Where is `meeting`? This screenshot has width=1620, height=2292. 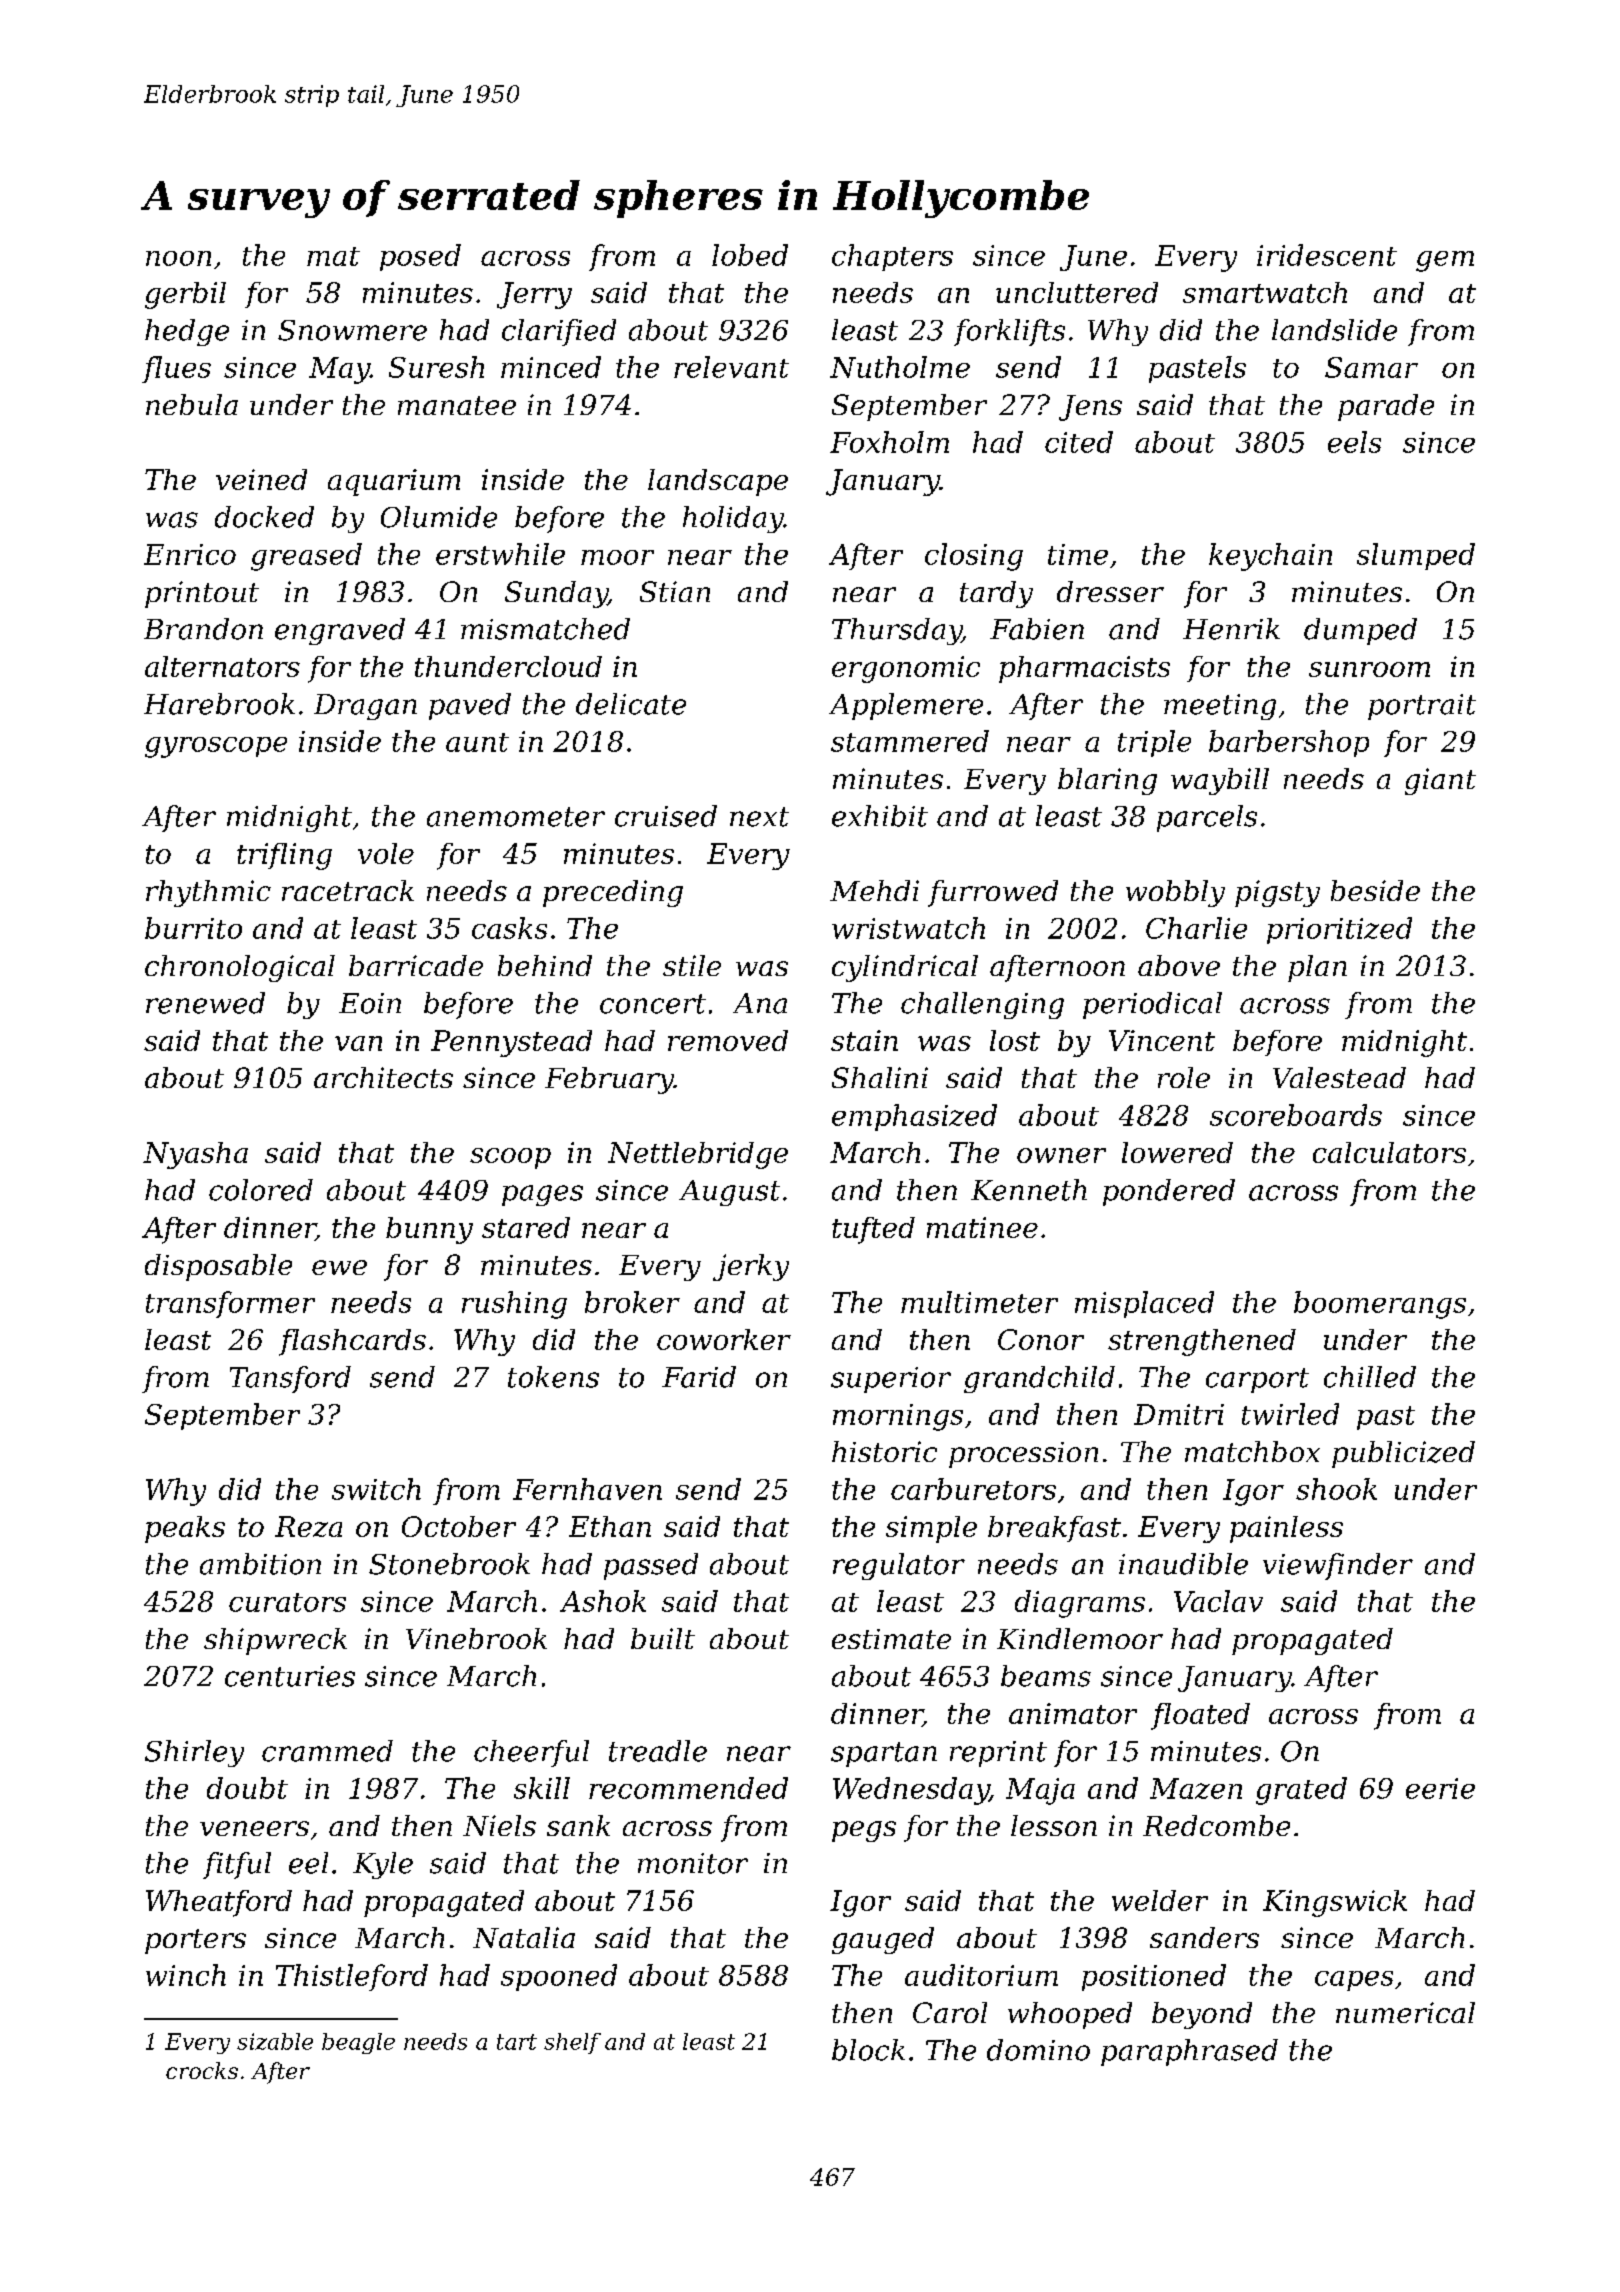 meeting is located at coordinates (1220, 707).
